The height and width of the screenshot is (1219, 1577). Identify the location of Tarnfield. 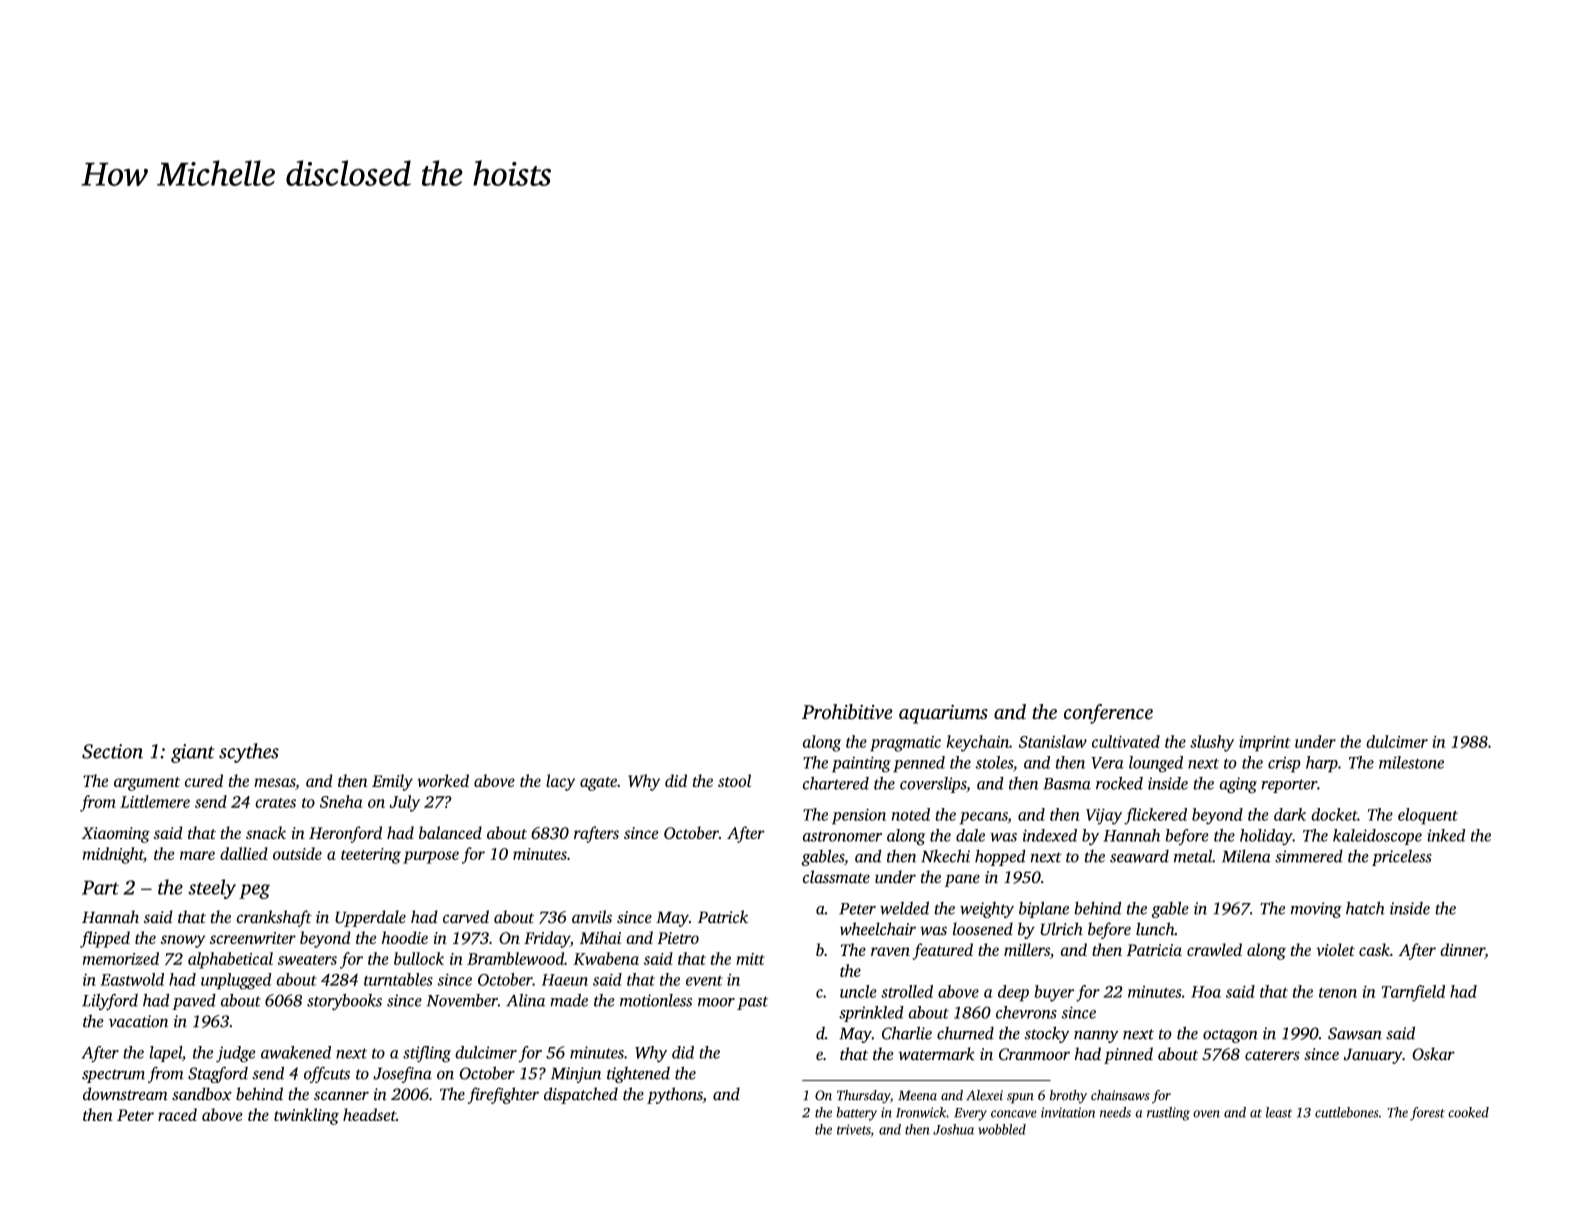
(1413, 993).
